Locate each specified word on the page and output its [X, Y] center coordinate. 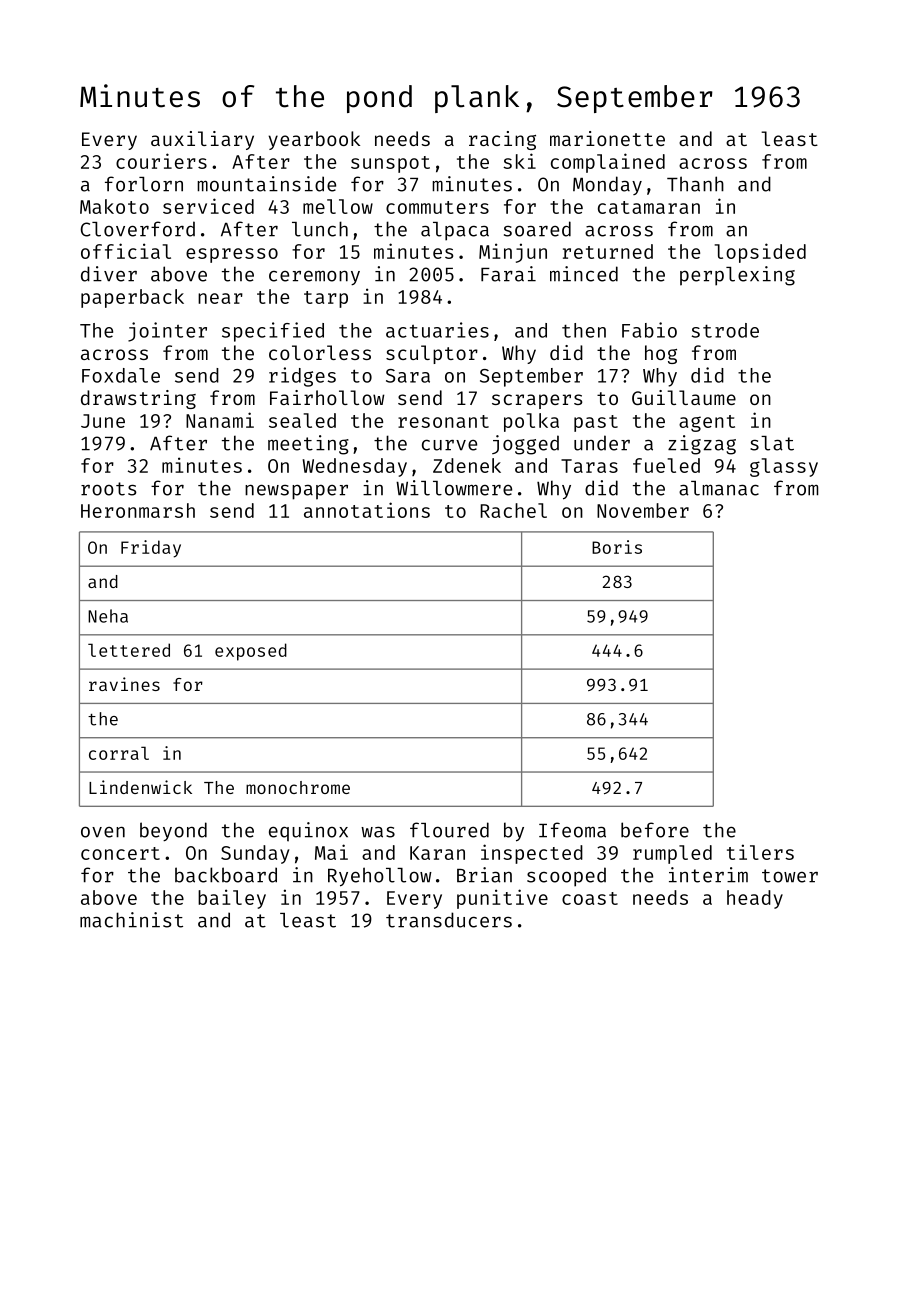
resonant [443, 421]
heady [755, 899]
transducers [449, 920]
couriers [161, 161]
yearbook [314, 140]
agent [707, 423]
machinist [131, 920]
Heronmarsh [138, 510]
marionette [607, 138]
